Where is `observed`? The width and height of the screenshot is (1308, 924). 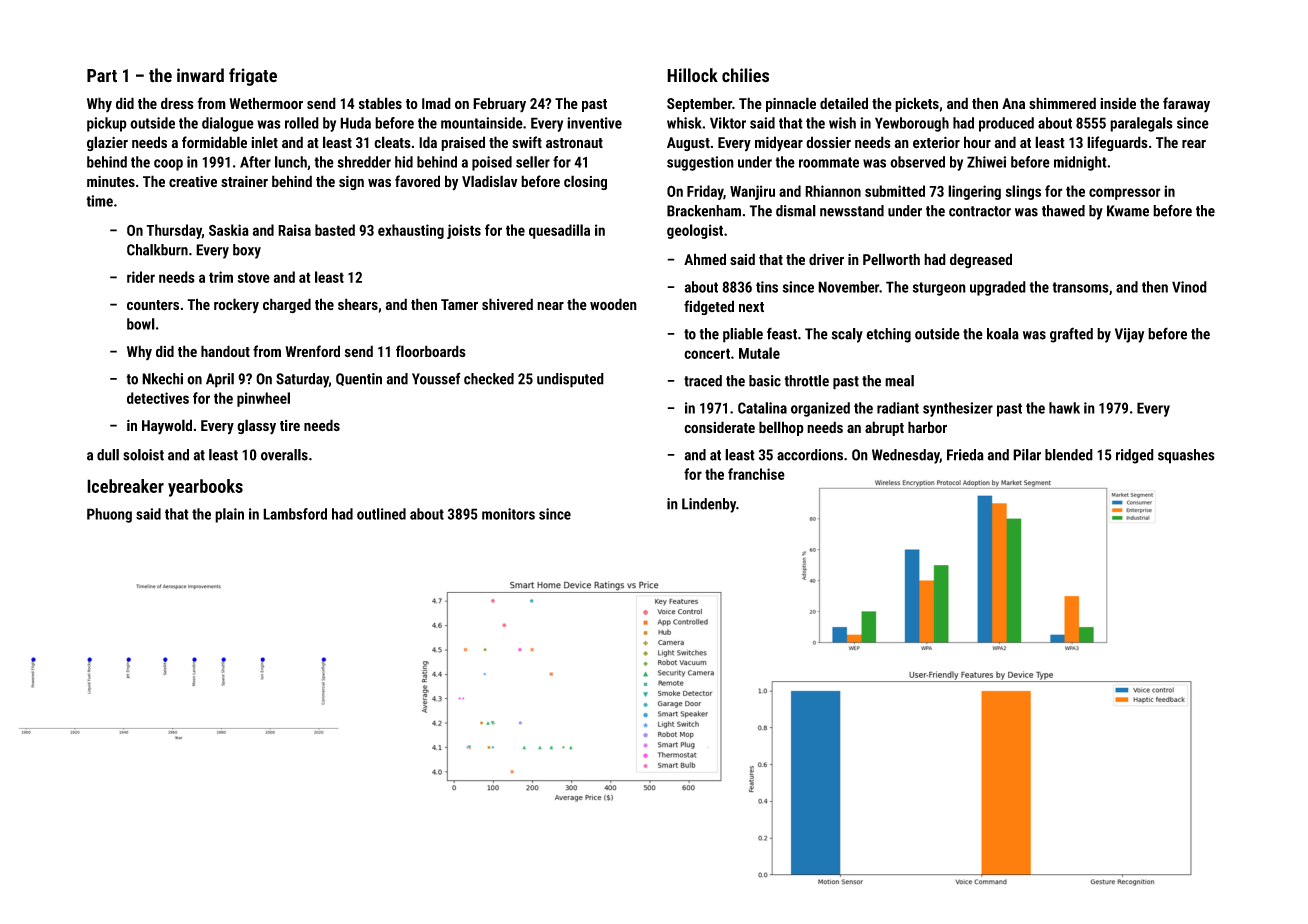
observed is located at coordinates (917, 162).
